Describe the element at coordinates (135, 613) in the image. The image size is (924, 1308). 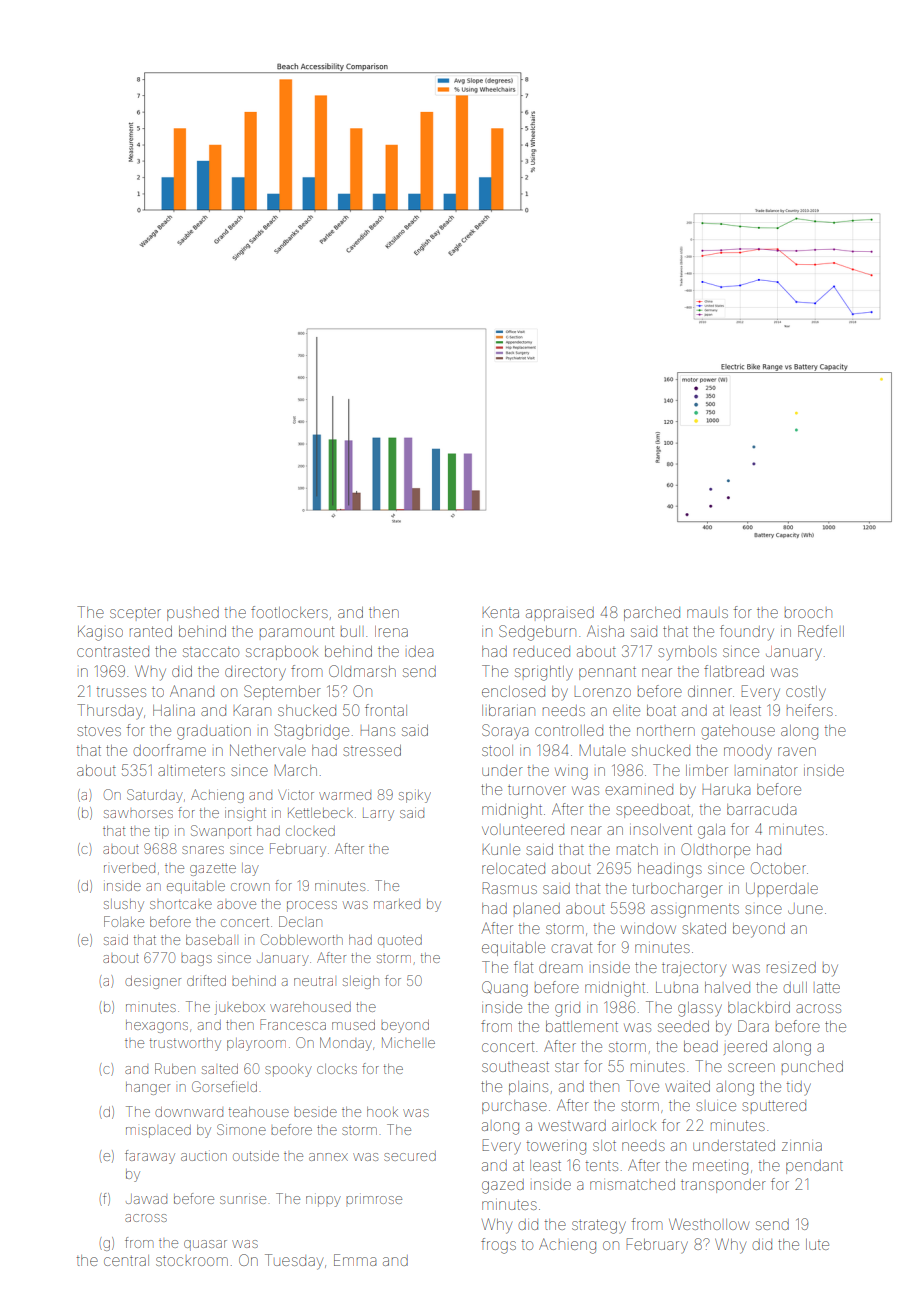
I see `scepter` at that location.
